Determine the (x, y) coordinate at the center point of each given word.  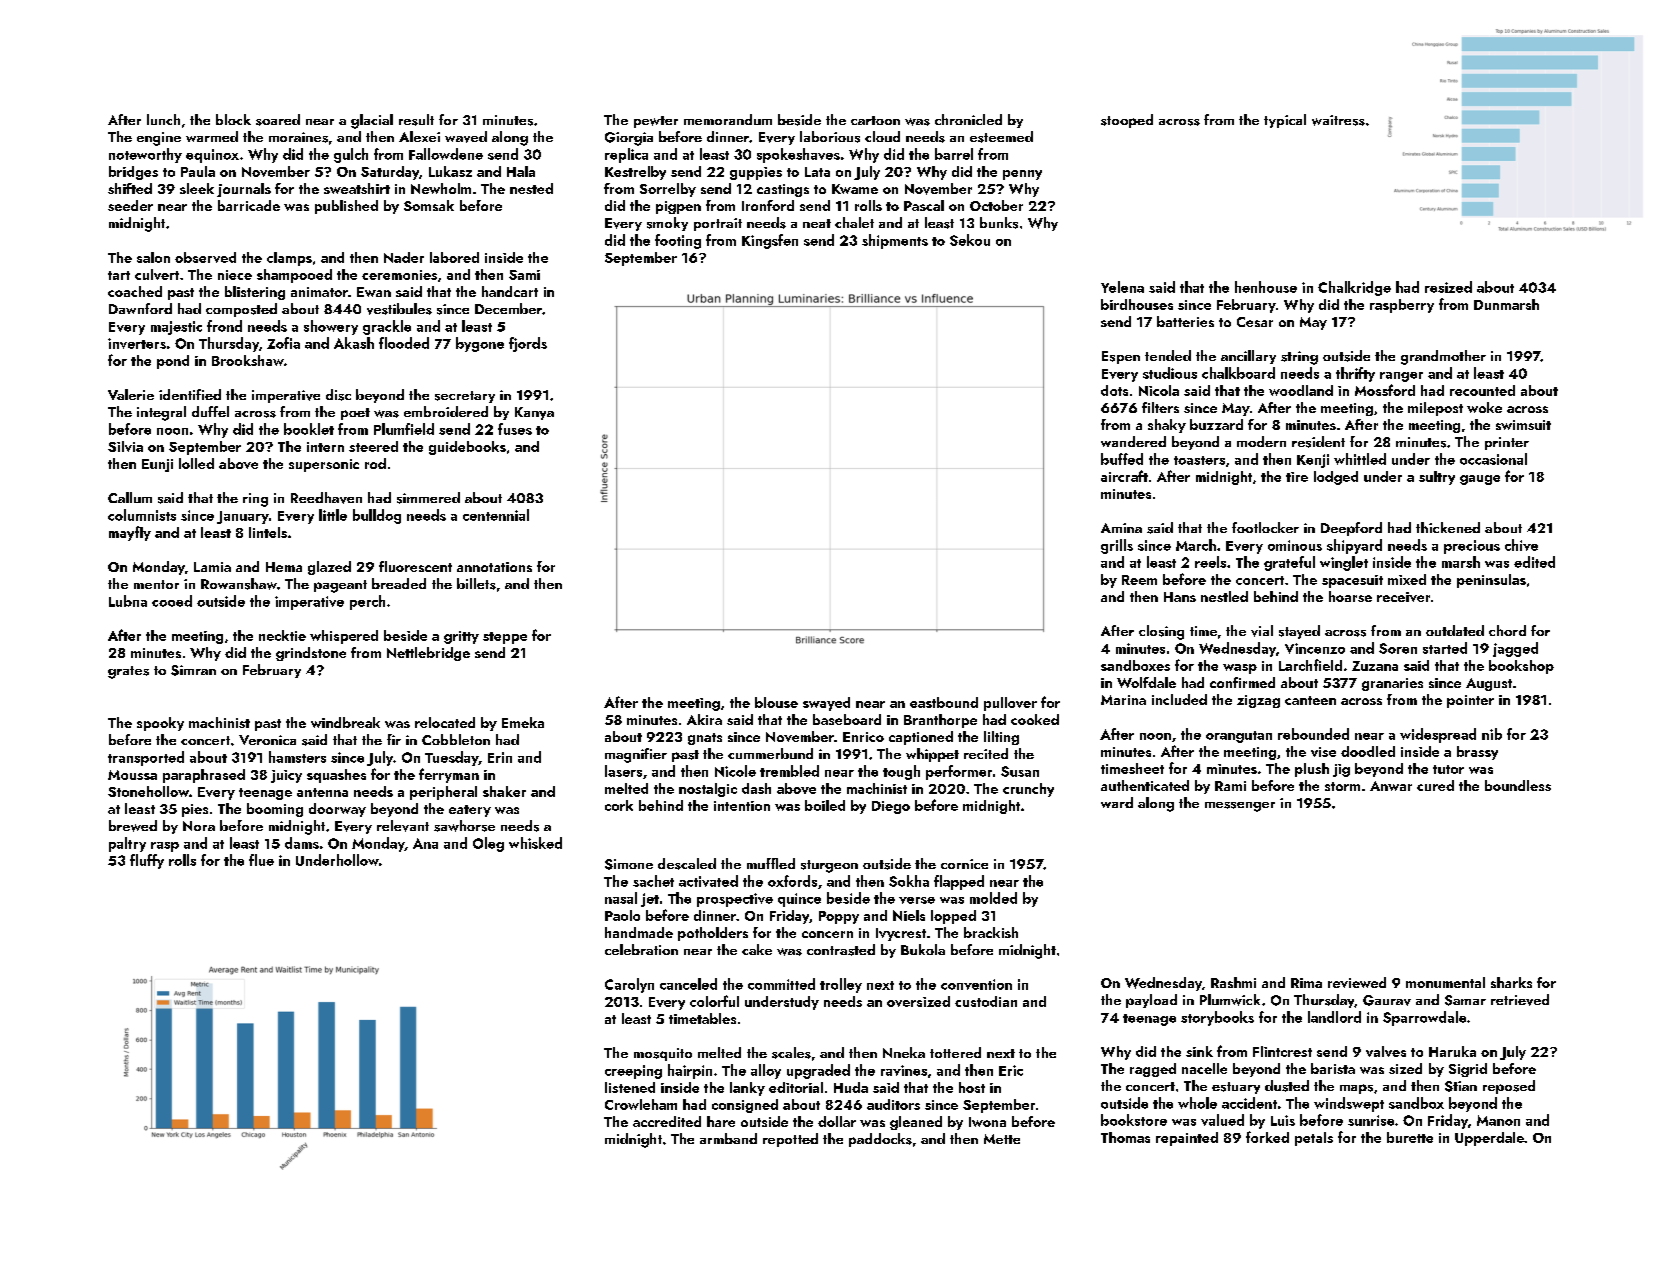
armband (728, 1138)
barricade (249, 205)
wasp (1240, 669)
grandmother (1443, 357)
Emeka (523, 722)
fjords (528, 344)
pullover (1010, 704)
